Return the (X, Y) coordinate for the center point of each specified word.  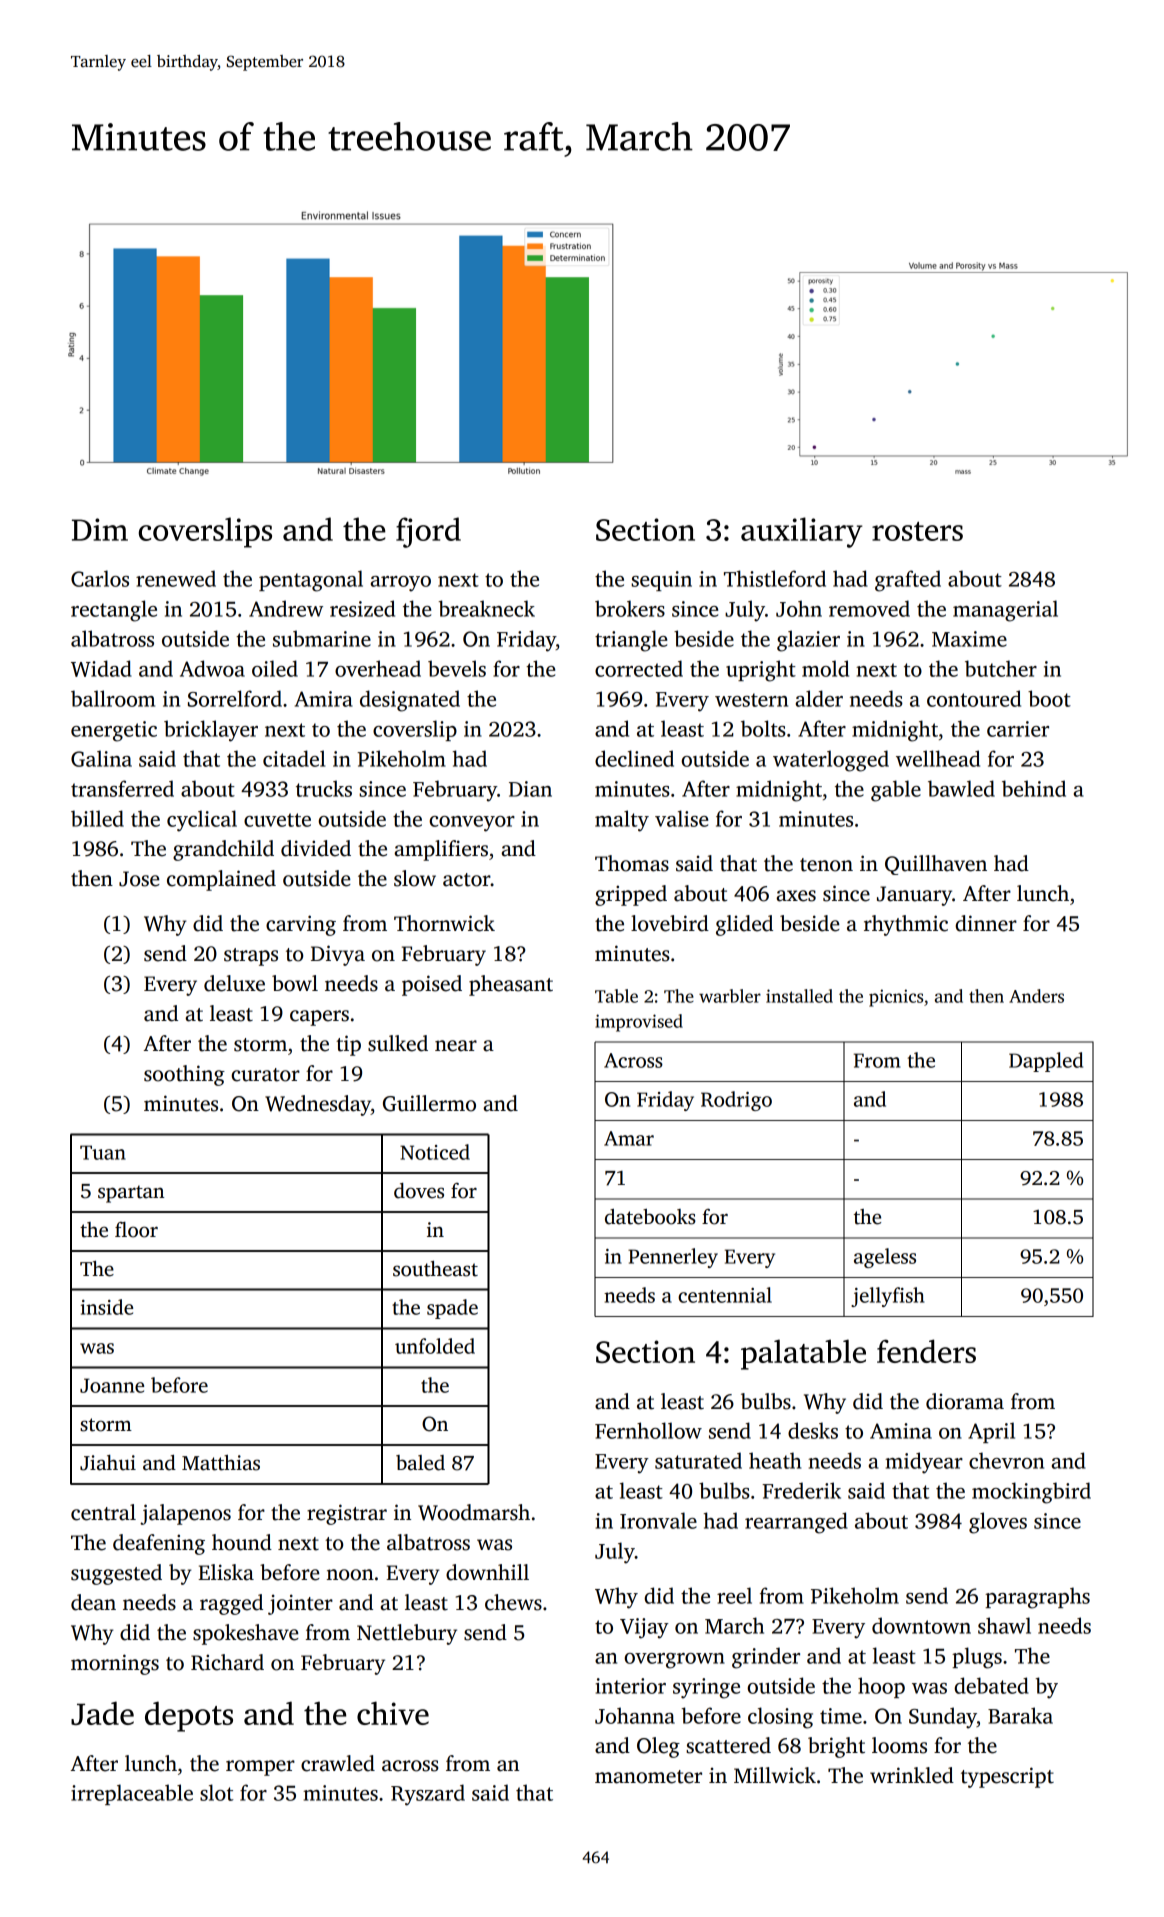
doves (419, 1191)
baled (420, 1463)
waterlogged (831, 761)
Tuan (103, 1152)
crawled (338, 1763)
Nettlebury (407, 1634)
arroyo (401, 584)
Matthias (221, 1463)
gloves (998, 1523)
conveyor (472, 824)
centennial (725, 1295)
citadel (294, 758)
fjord (428, 532)
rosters (917, 531)
